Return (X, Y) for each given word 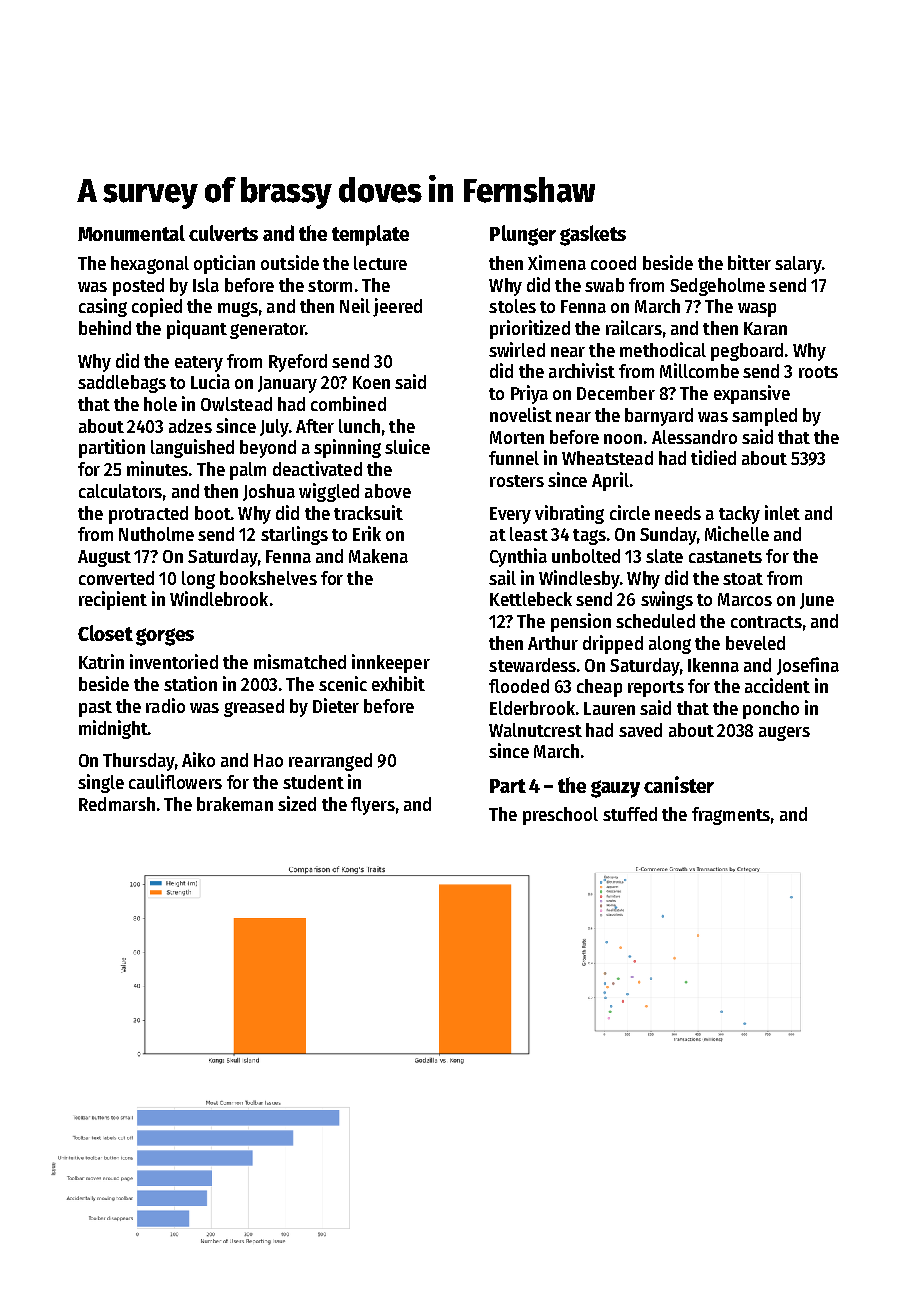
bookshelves (268, 578)
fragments (731, 816)
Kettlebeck (531, 599)
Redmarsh (117, 804)
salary (798, 265)
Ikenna (713, 665)
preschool (560, 816)
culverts (223, 233)
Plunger (523, 235)
